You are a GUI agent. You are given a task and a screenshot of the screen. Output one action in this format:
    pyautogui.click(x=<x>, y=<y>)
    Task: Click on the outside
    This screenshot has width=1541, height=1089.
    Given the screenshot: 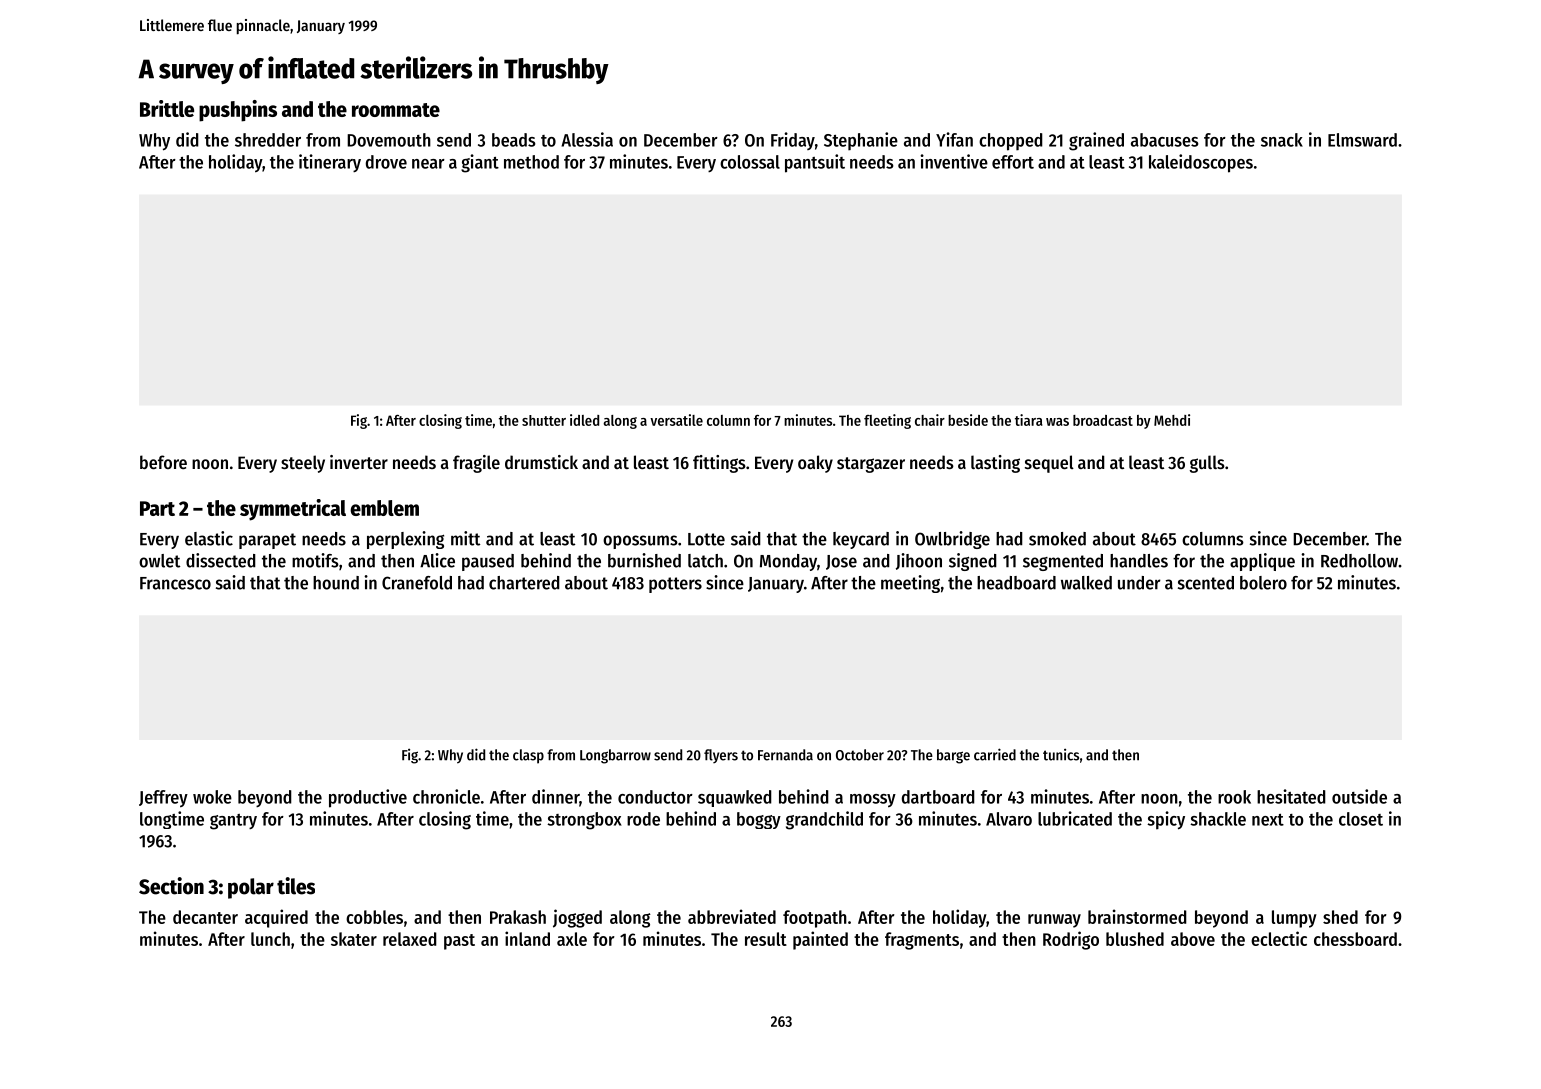 What is the action you would take?
    pyautogui.click(x=1359, y=796)
